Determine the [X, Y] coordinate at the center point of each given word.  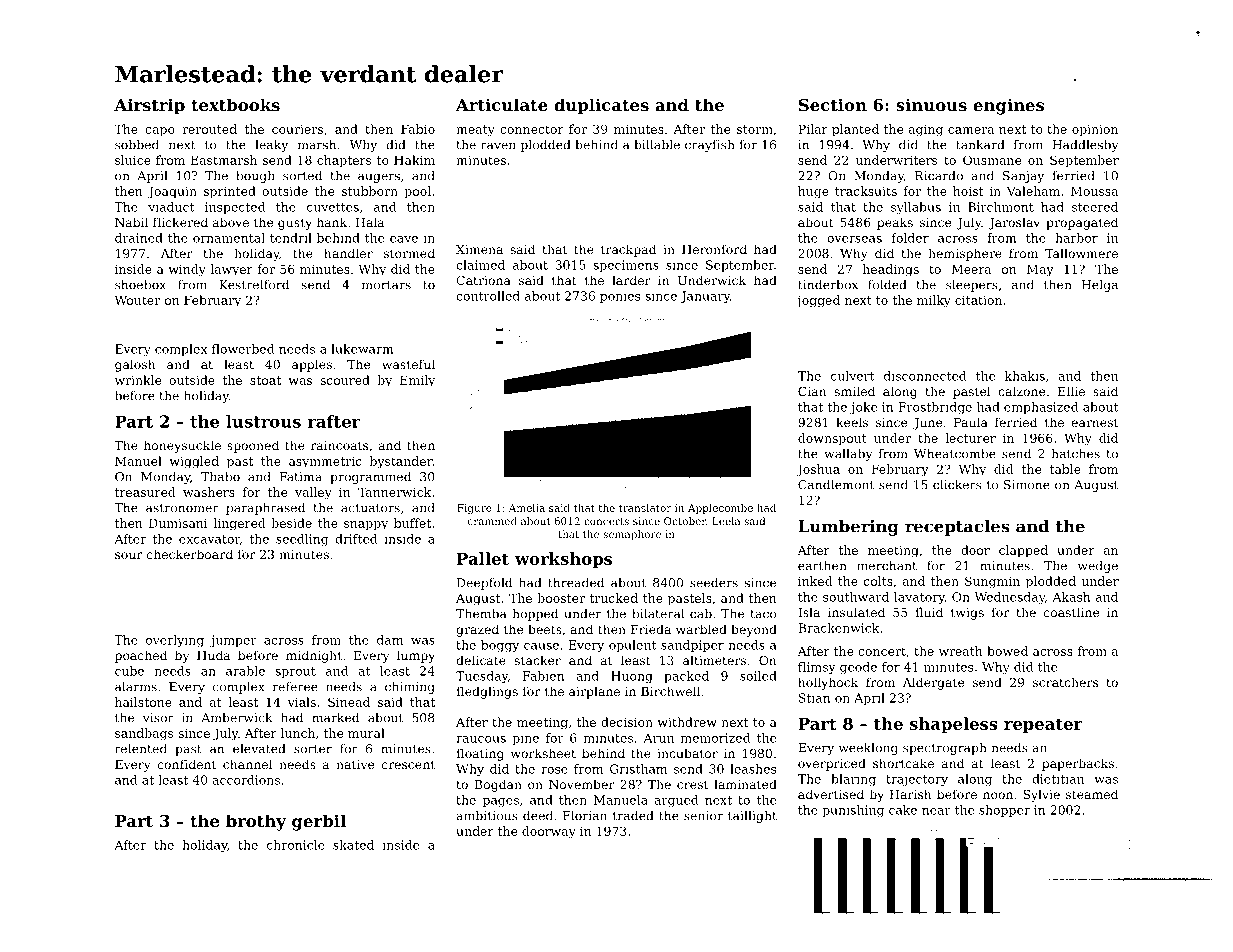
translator [645, 508]
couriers [297, 129]
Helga [1100, 286]
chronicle [296, 845]
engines [1008, 106]
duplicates [601, 106]
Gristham [638, 769]
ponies [620, 297]
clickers [957, 485]
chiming [410, 688]
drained [139, 238]
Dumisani [178, 523]
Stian [814, 698]
